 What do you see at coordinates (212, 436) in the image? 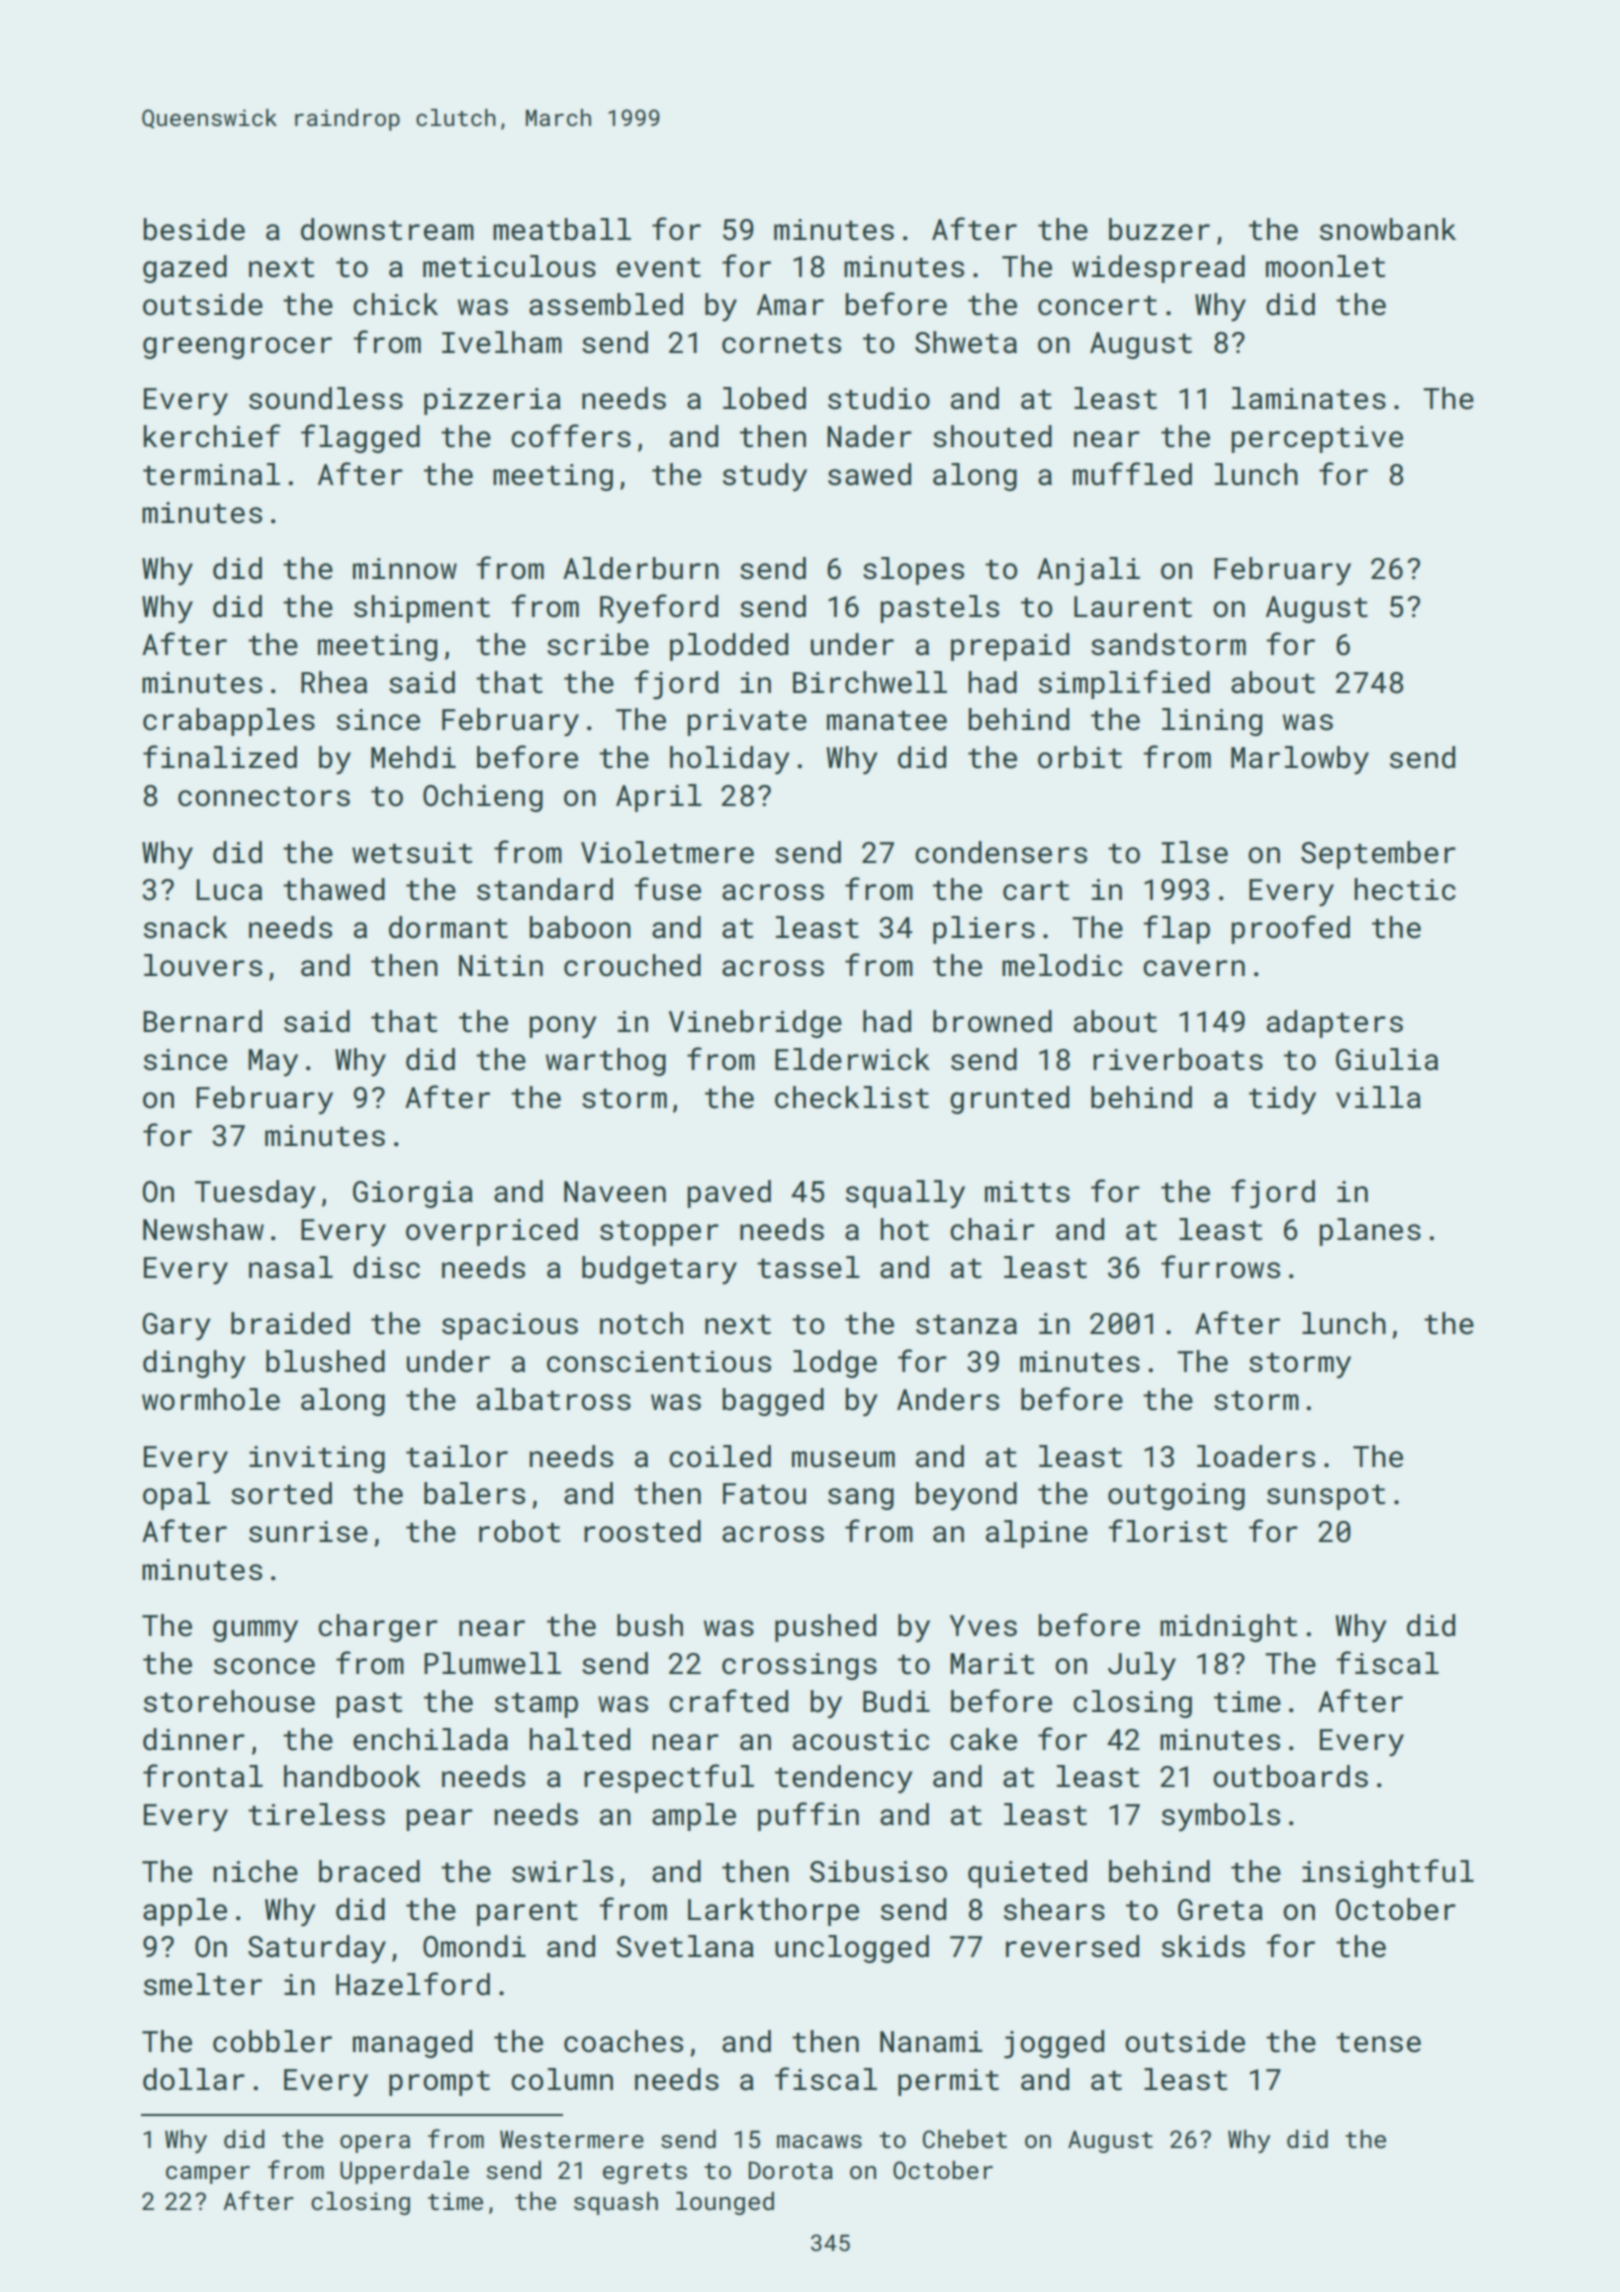
I see `kerchief` at bounding box center [212, 436].
